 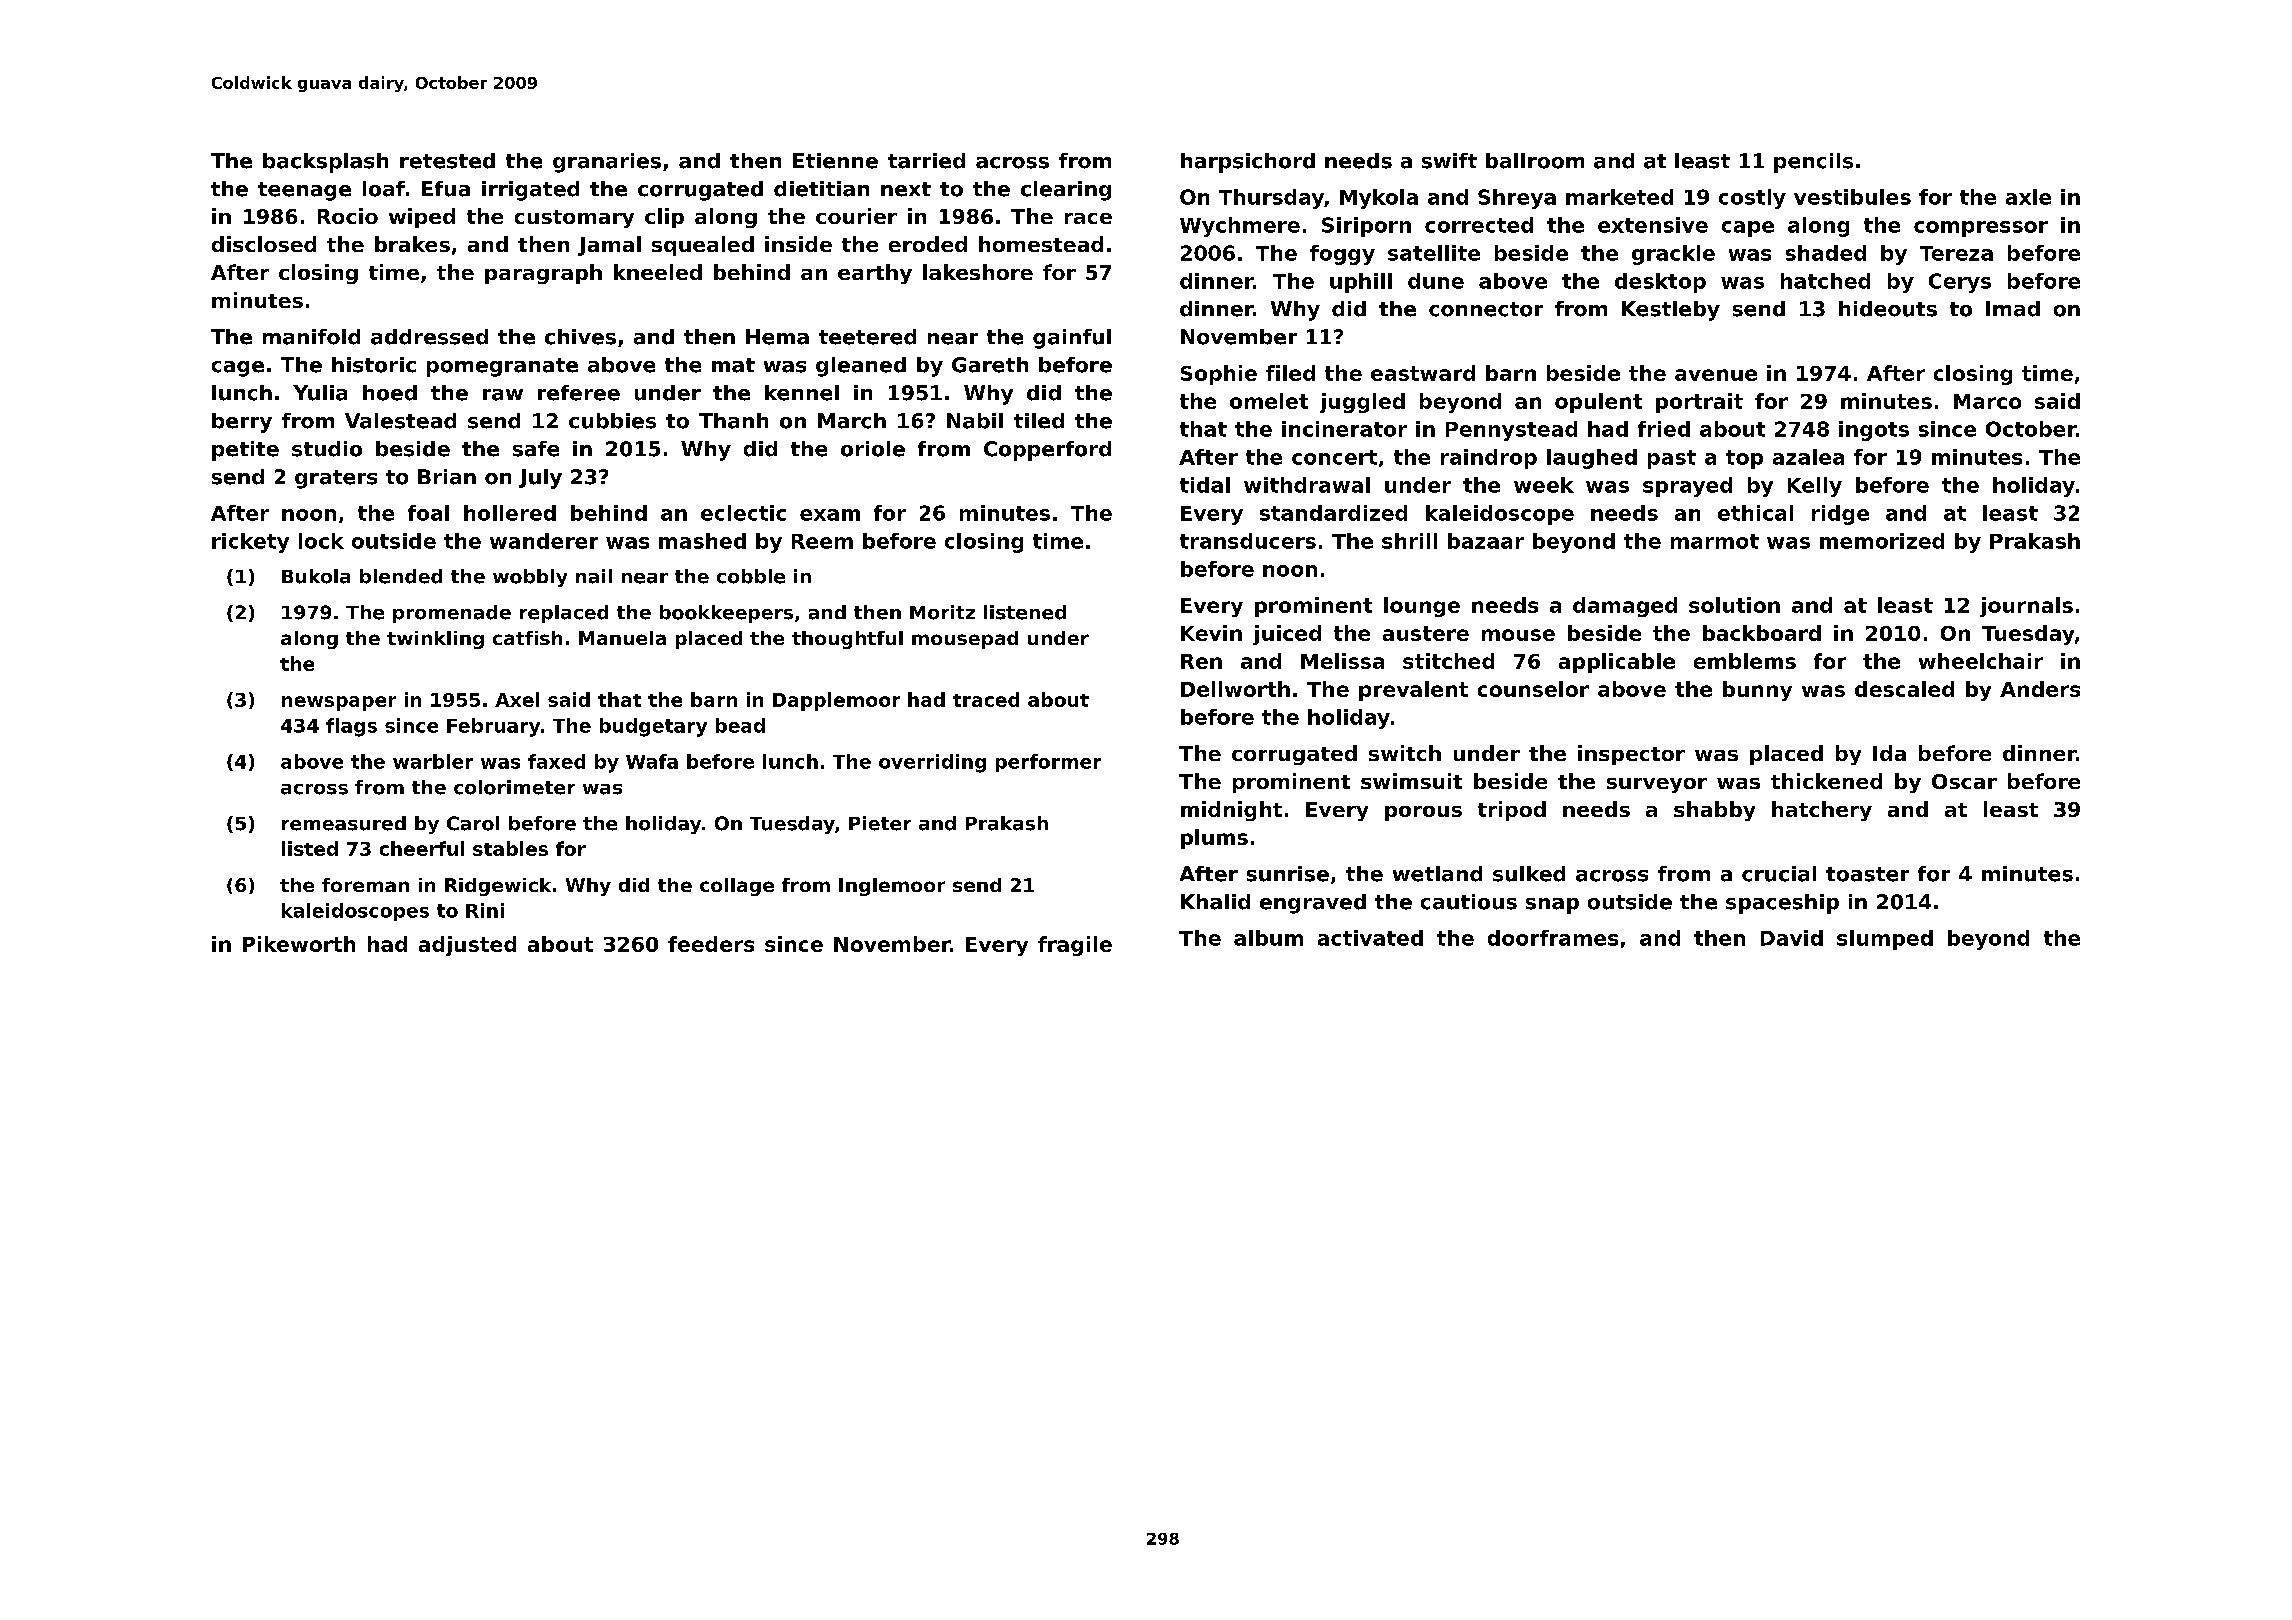 I want to click on Copperford, so click(x=1047, y=451).
